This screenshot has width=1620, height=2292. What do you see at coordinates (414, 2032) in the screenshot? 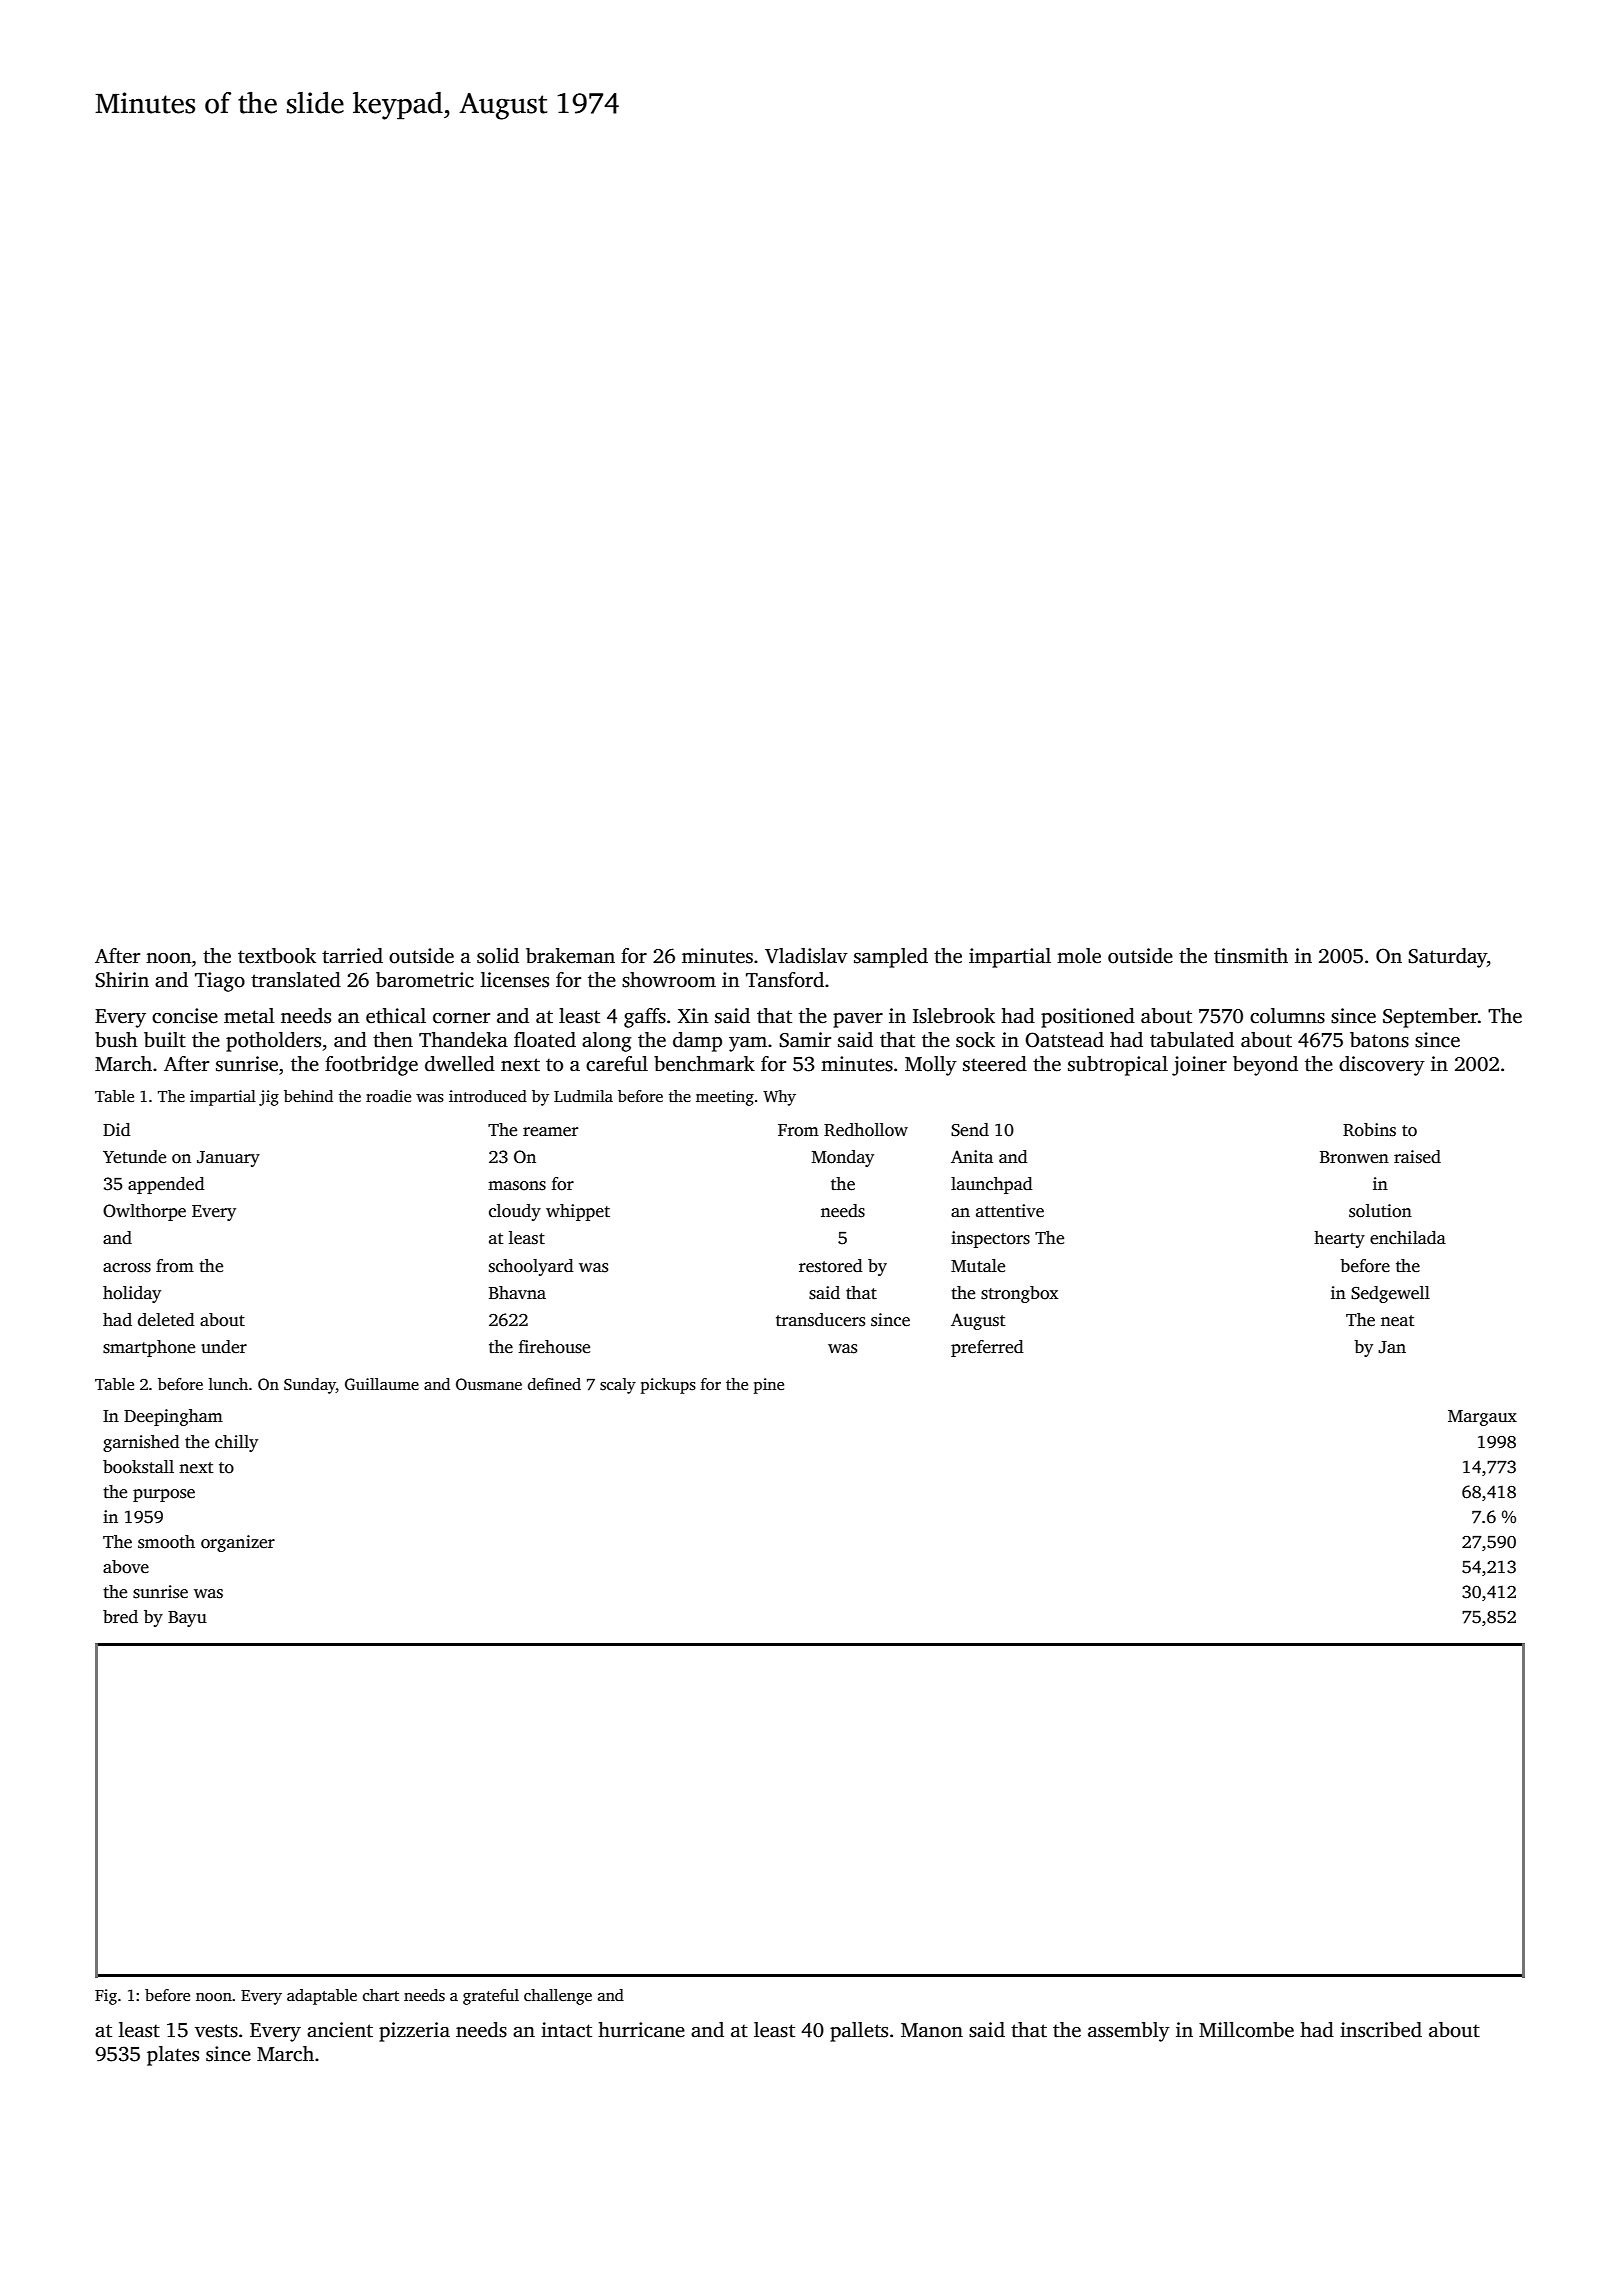
I see `pizzeria` at bounding box center [414, 2032].
